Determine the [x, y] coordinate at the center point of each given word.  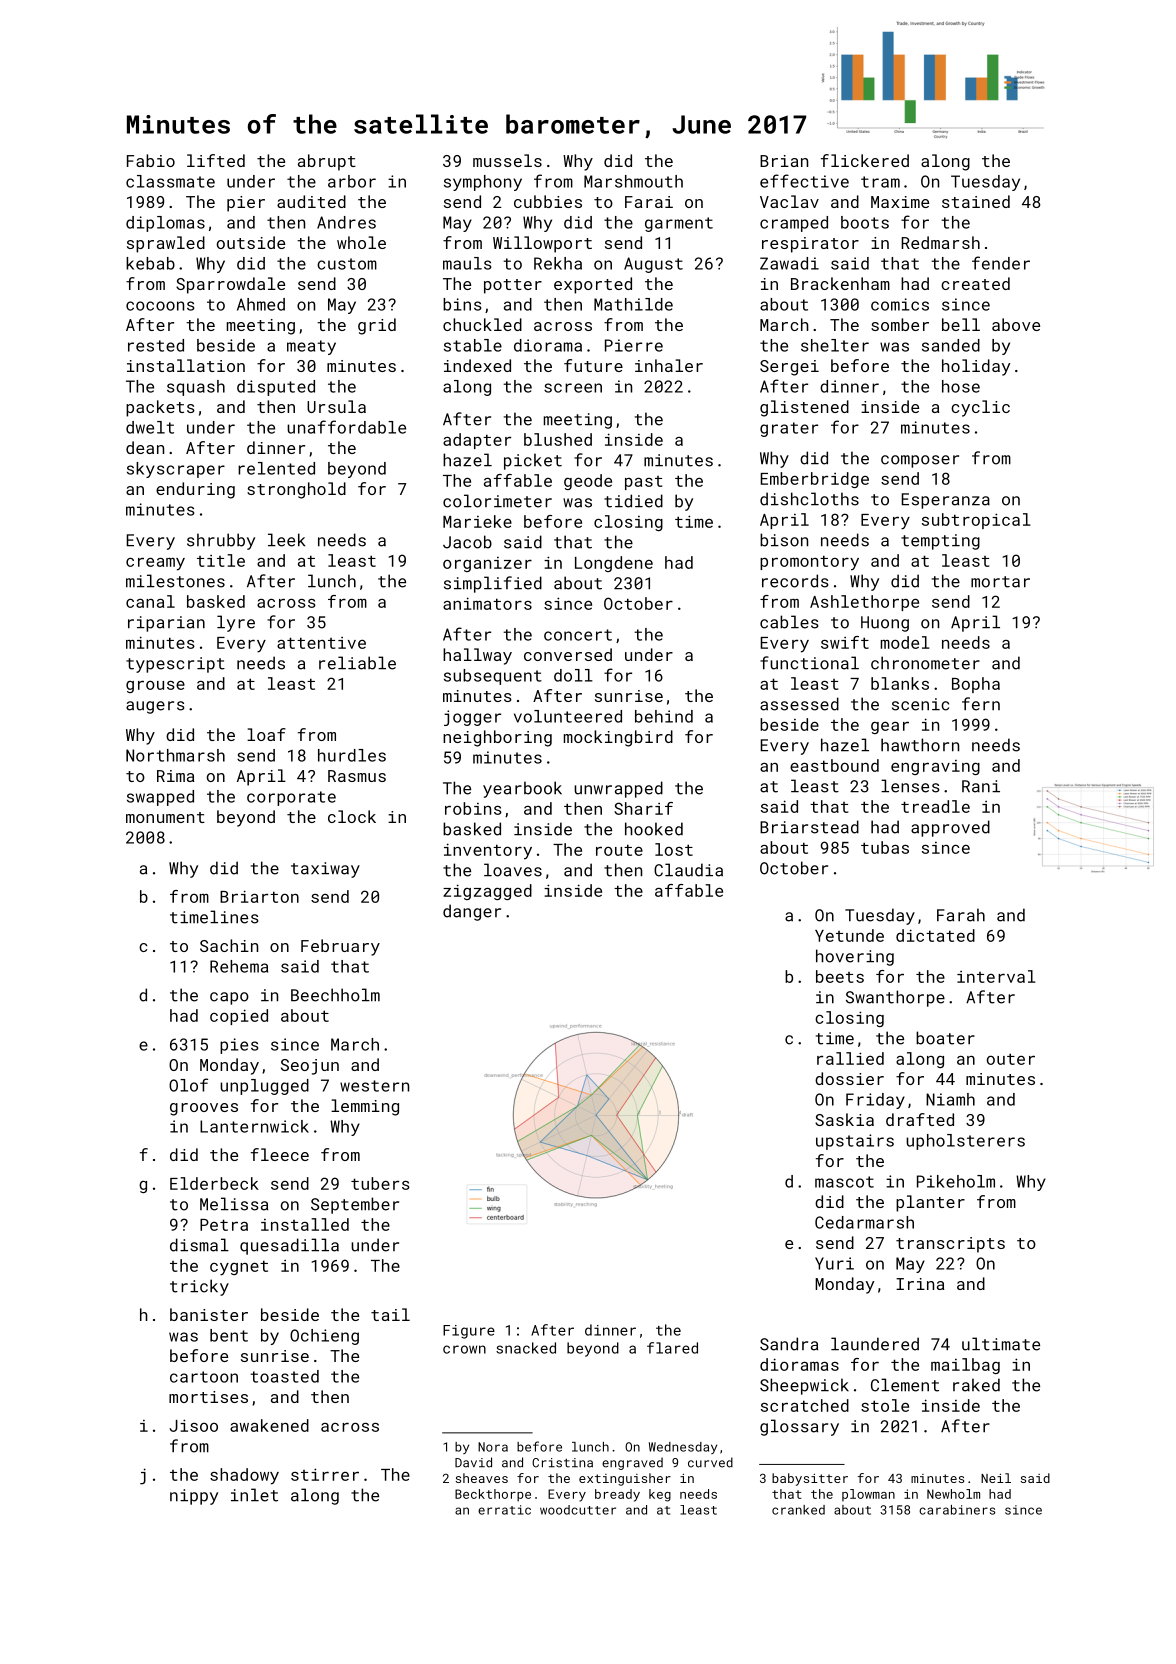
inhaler [669, 365]
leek [286, 540]
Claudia [688, 870]
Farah [961, 915]
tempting [940, 542]
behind [664, 716]
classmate [170, 181]
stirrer [325, 1474]
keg [660, 1495]
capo [229, 998]
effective [804, 181]
